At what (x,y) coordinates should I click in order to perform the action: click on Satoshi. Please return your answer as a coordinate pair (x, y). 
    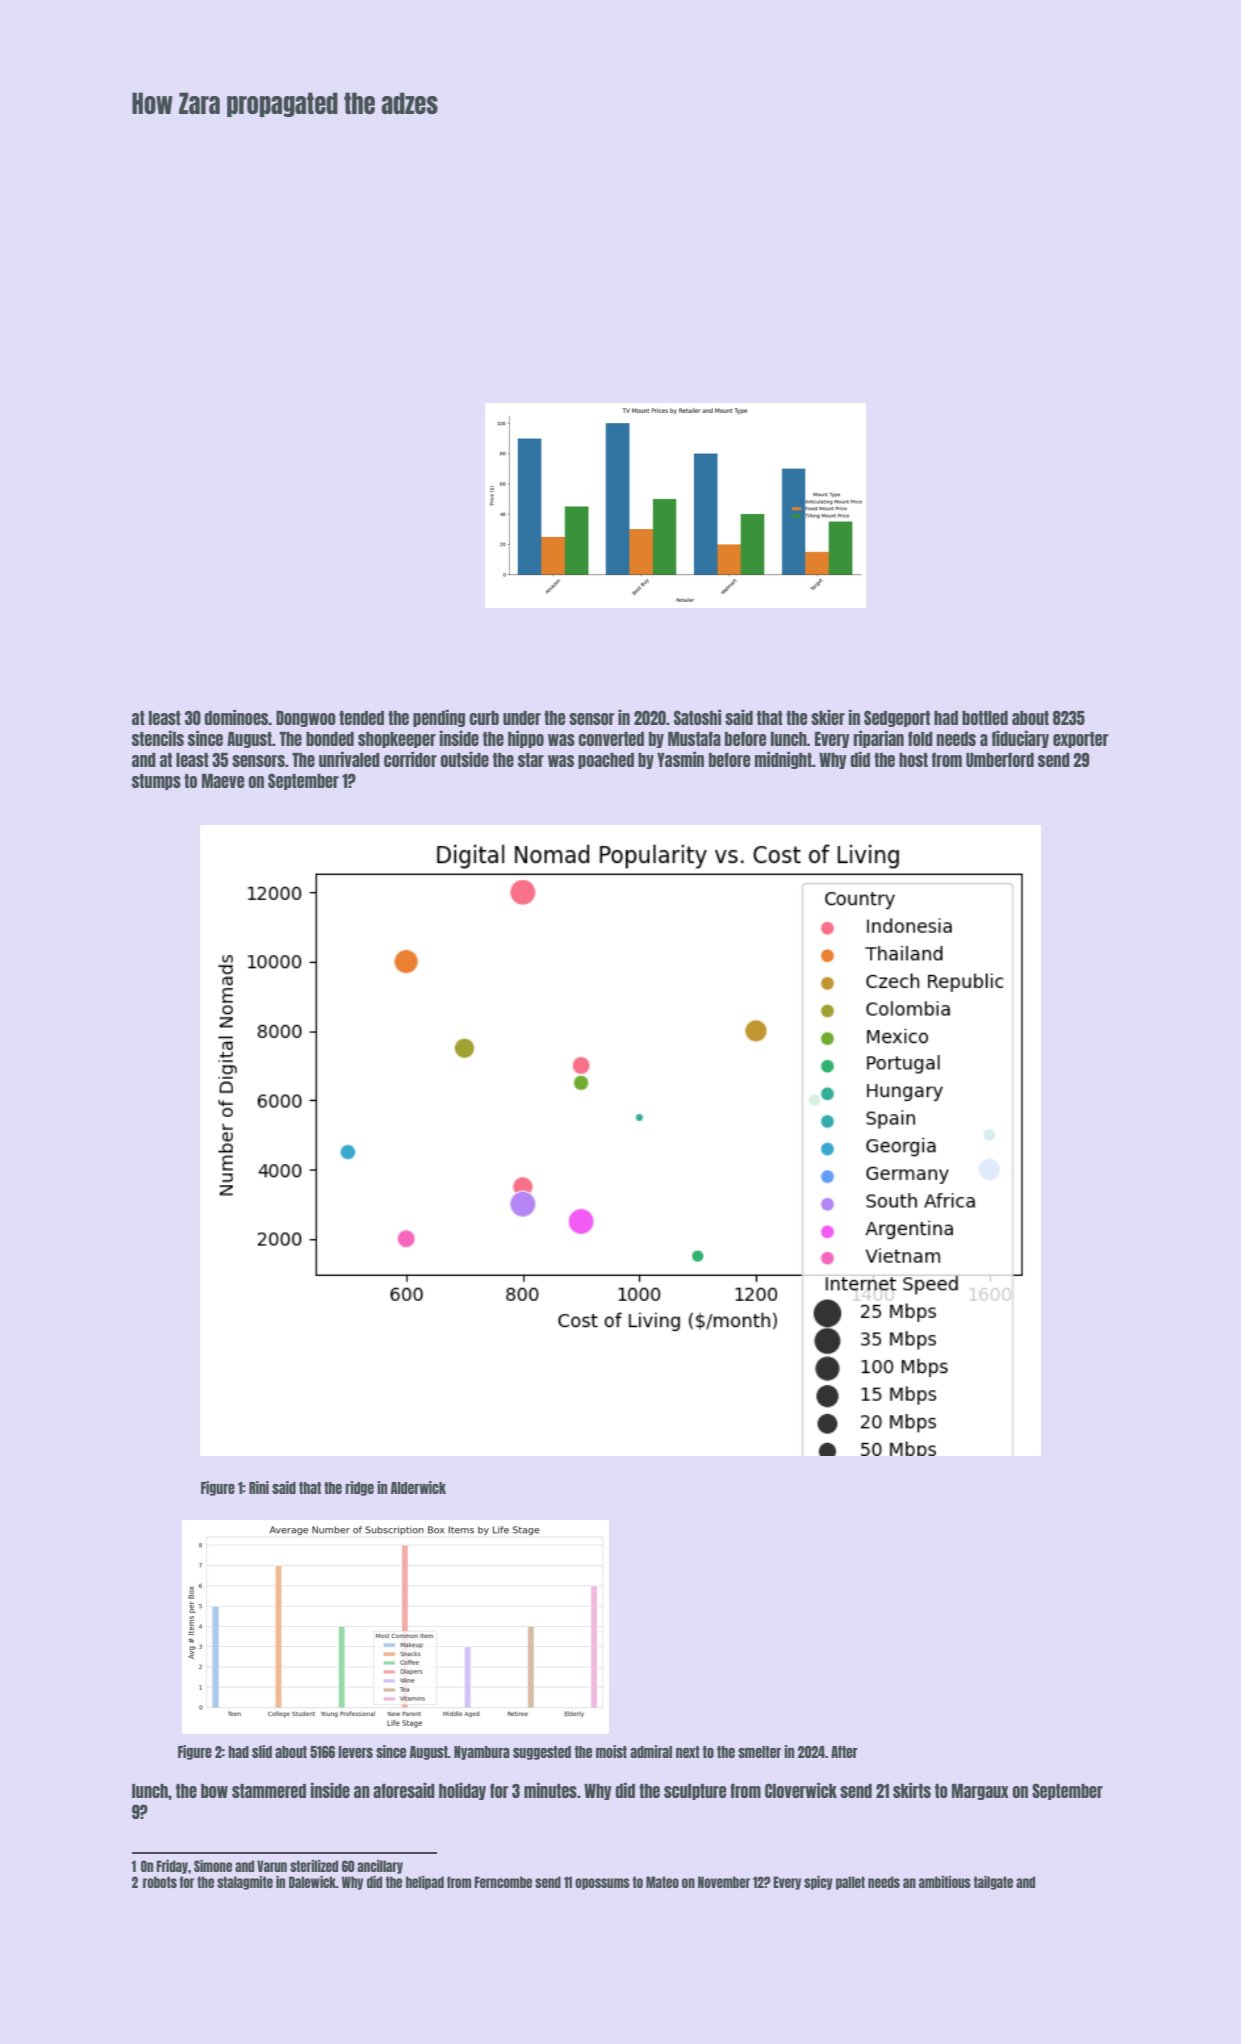
    Looking at the image, I should click on (697, 717).
